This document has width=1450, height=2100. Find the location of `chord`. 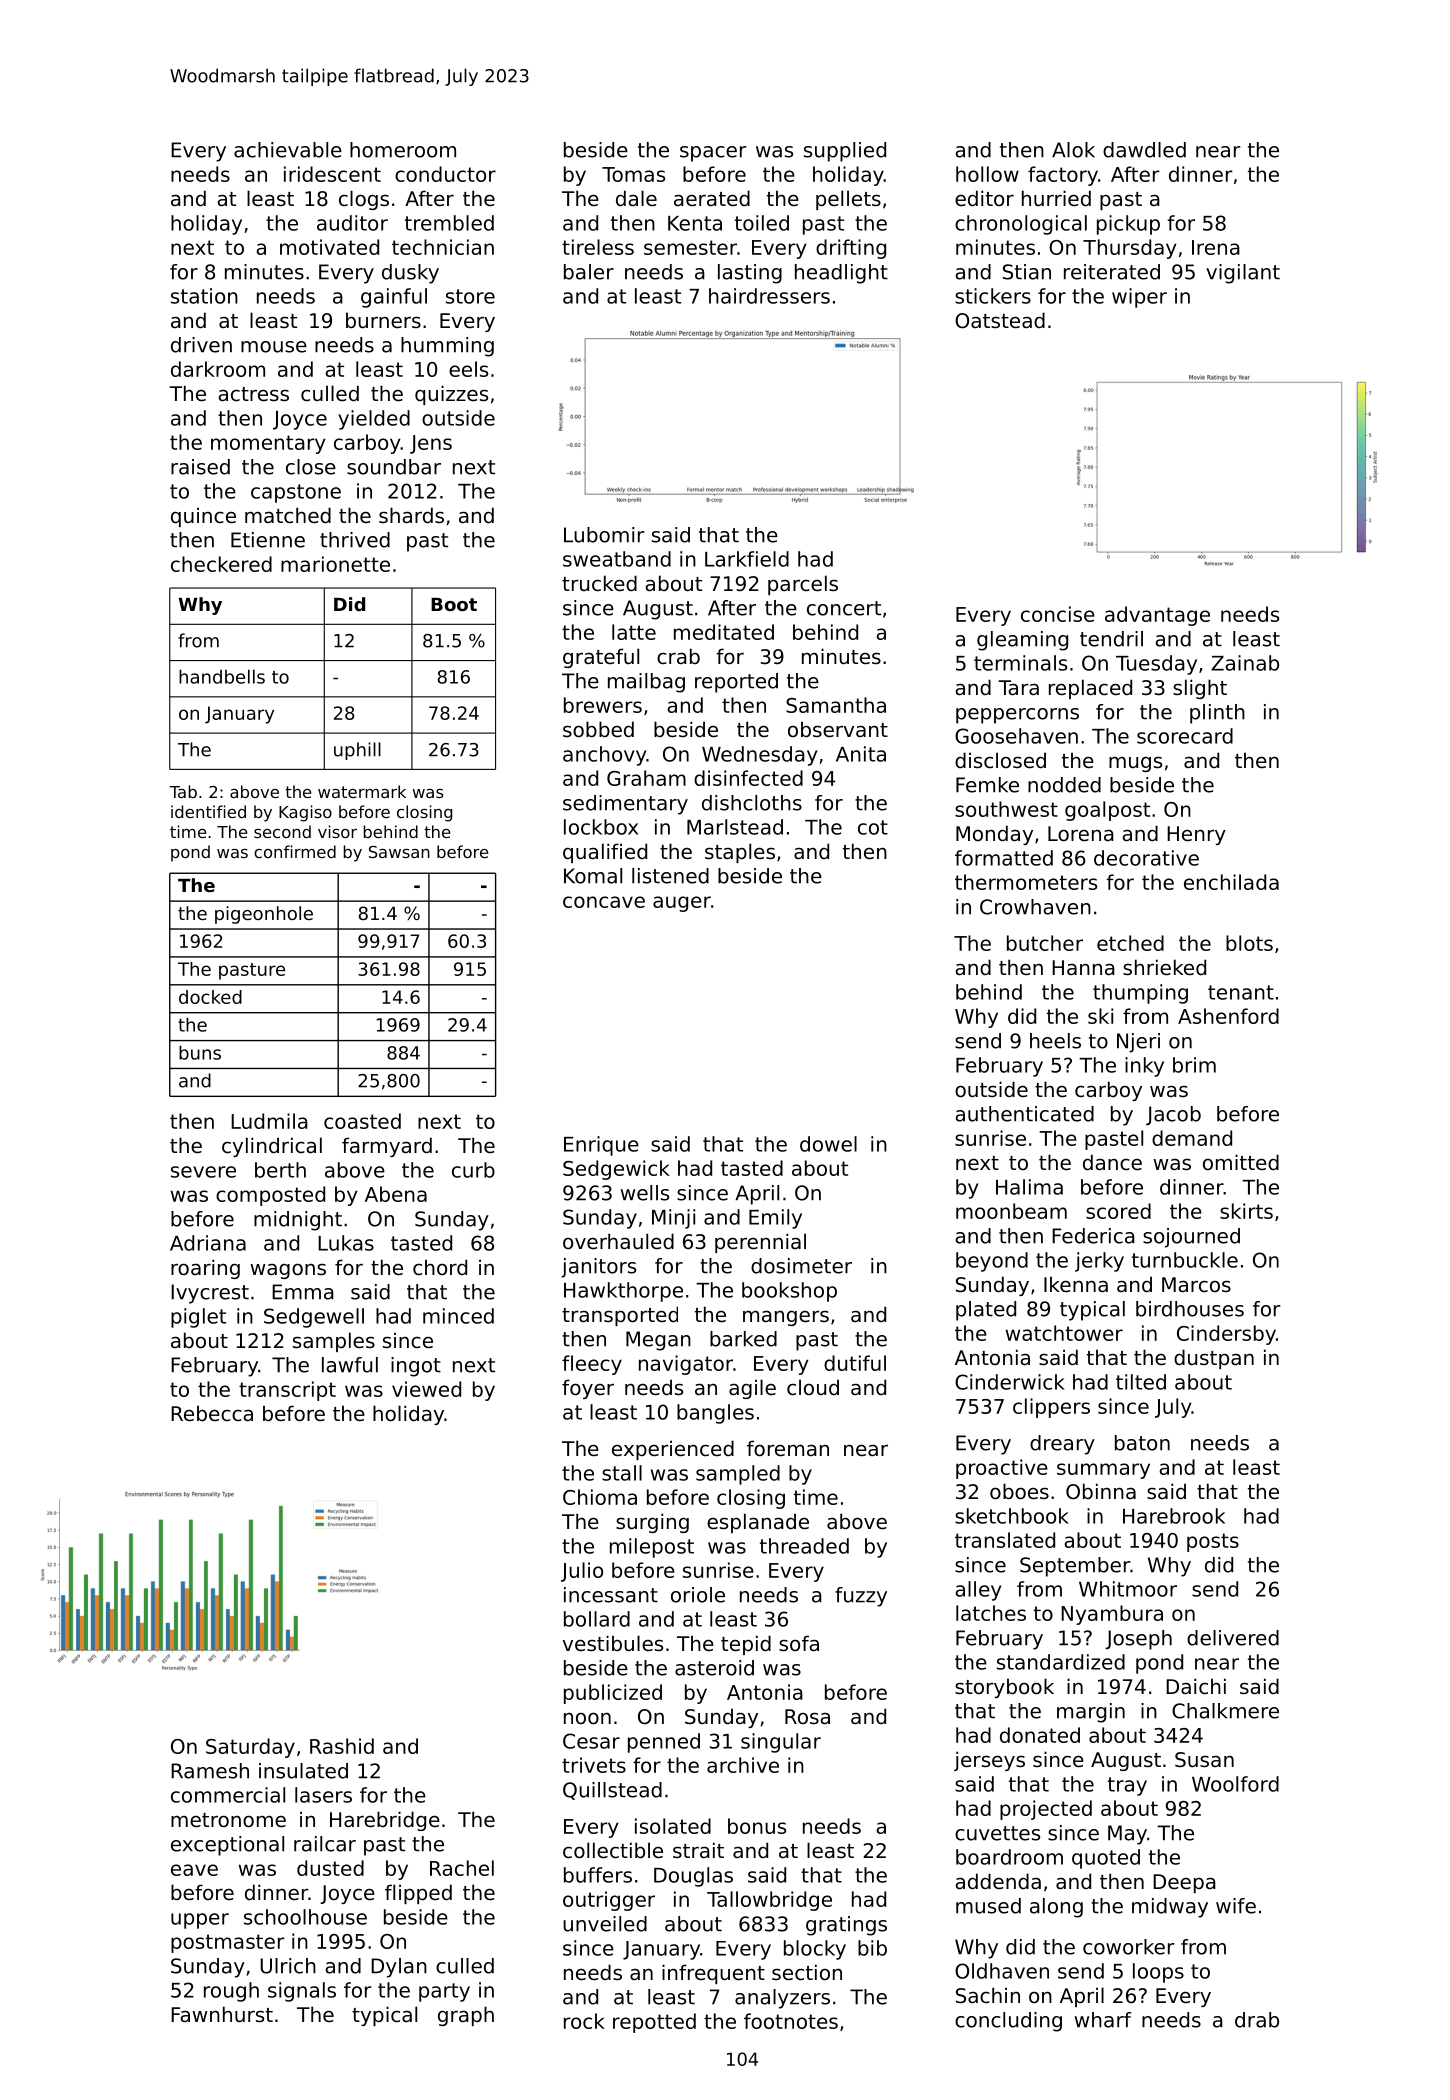

chord is located at coordinates (440, 1267).
